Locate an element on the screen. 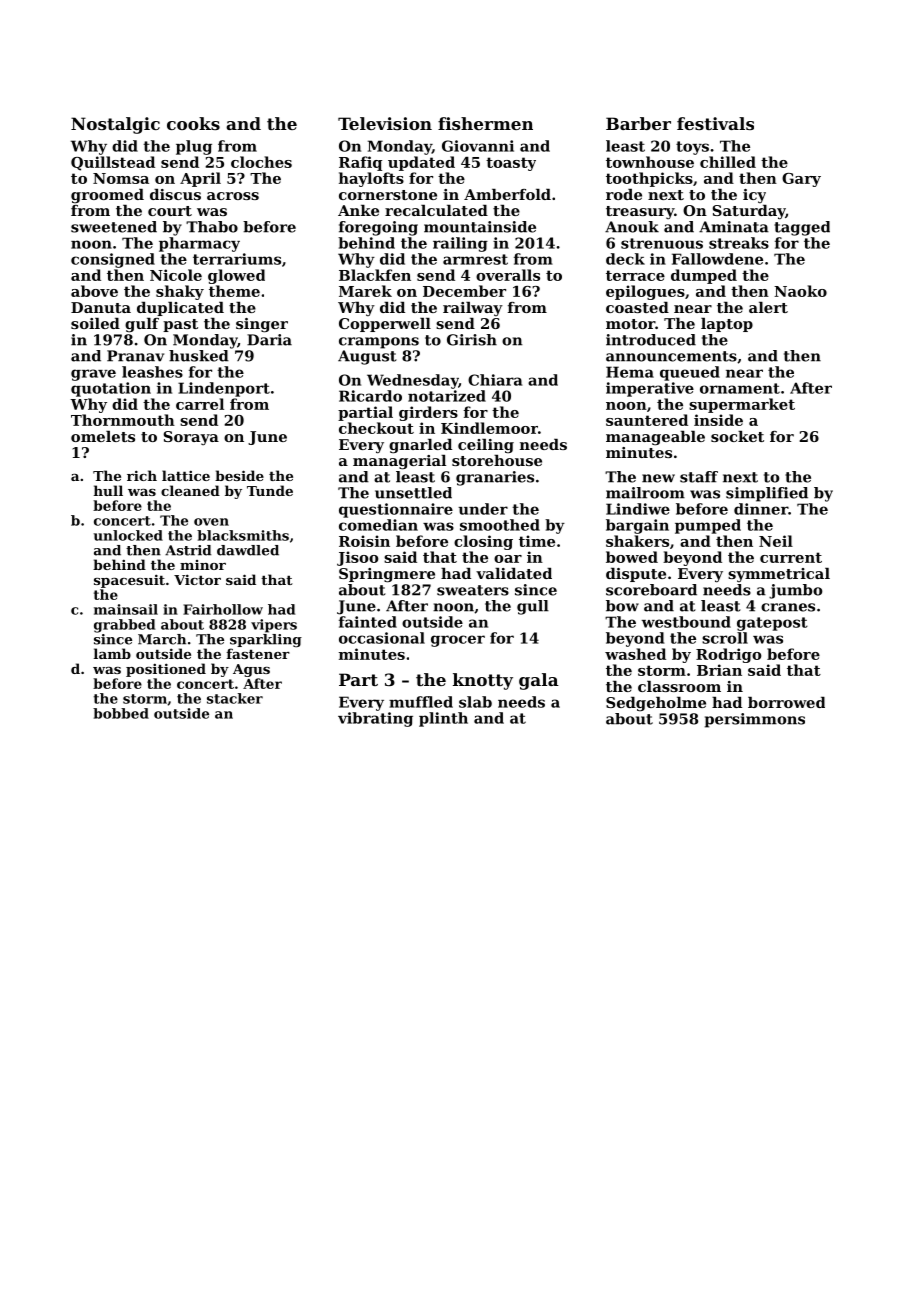 This screenshot has width=908, height=1316. Agus is located at coordinates (251, 670).
